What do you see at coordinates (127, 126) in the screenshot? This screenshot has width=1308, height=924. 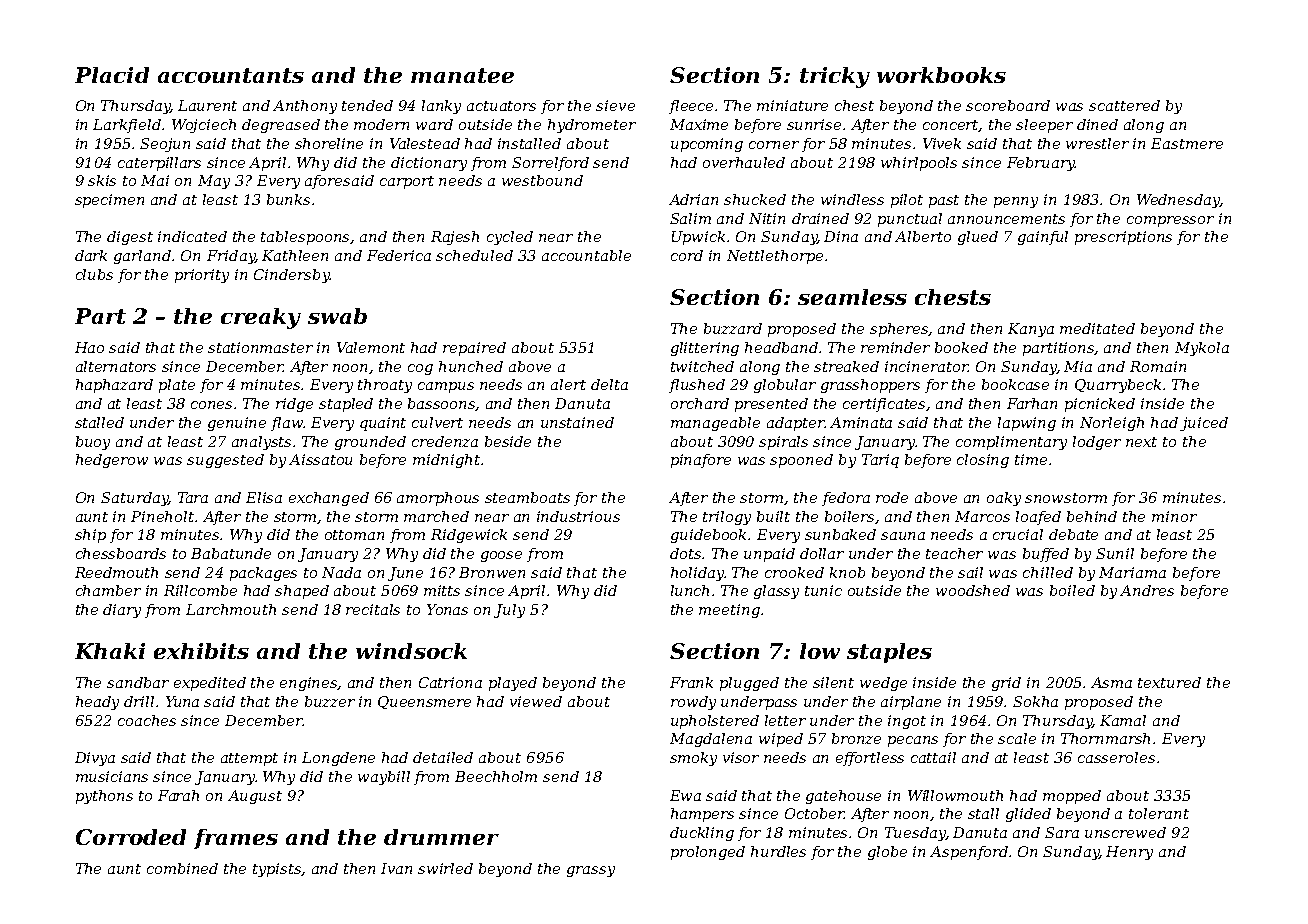 I see `Larkfield` at bounding box center [127, 126].
